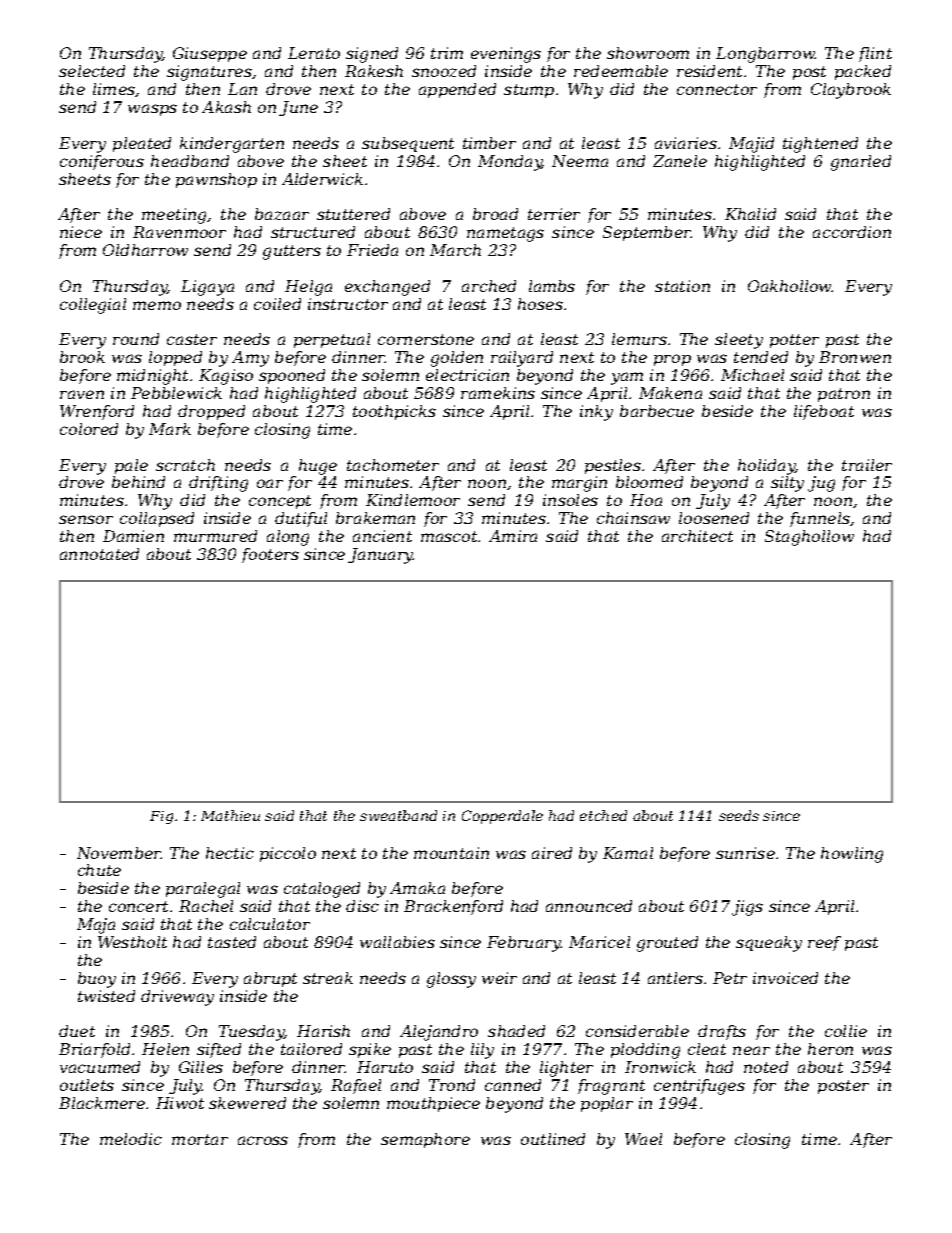  I want to click on loosened, so click(714, 518).
